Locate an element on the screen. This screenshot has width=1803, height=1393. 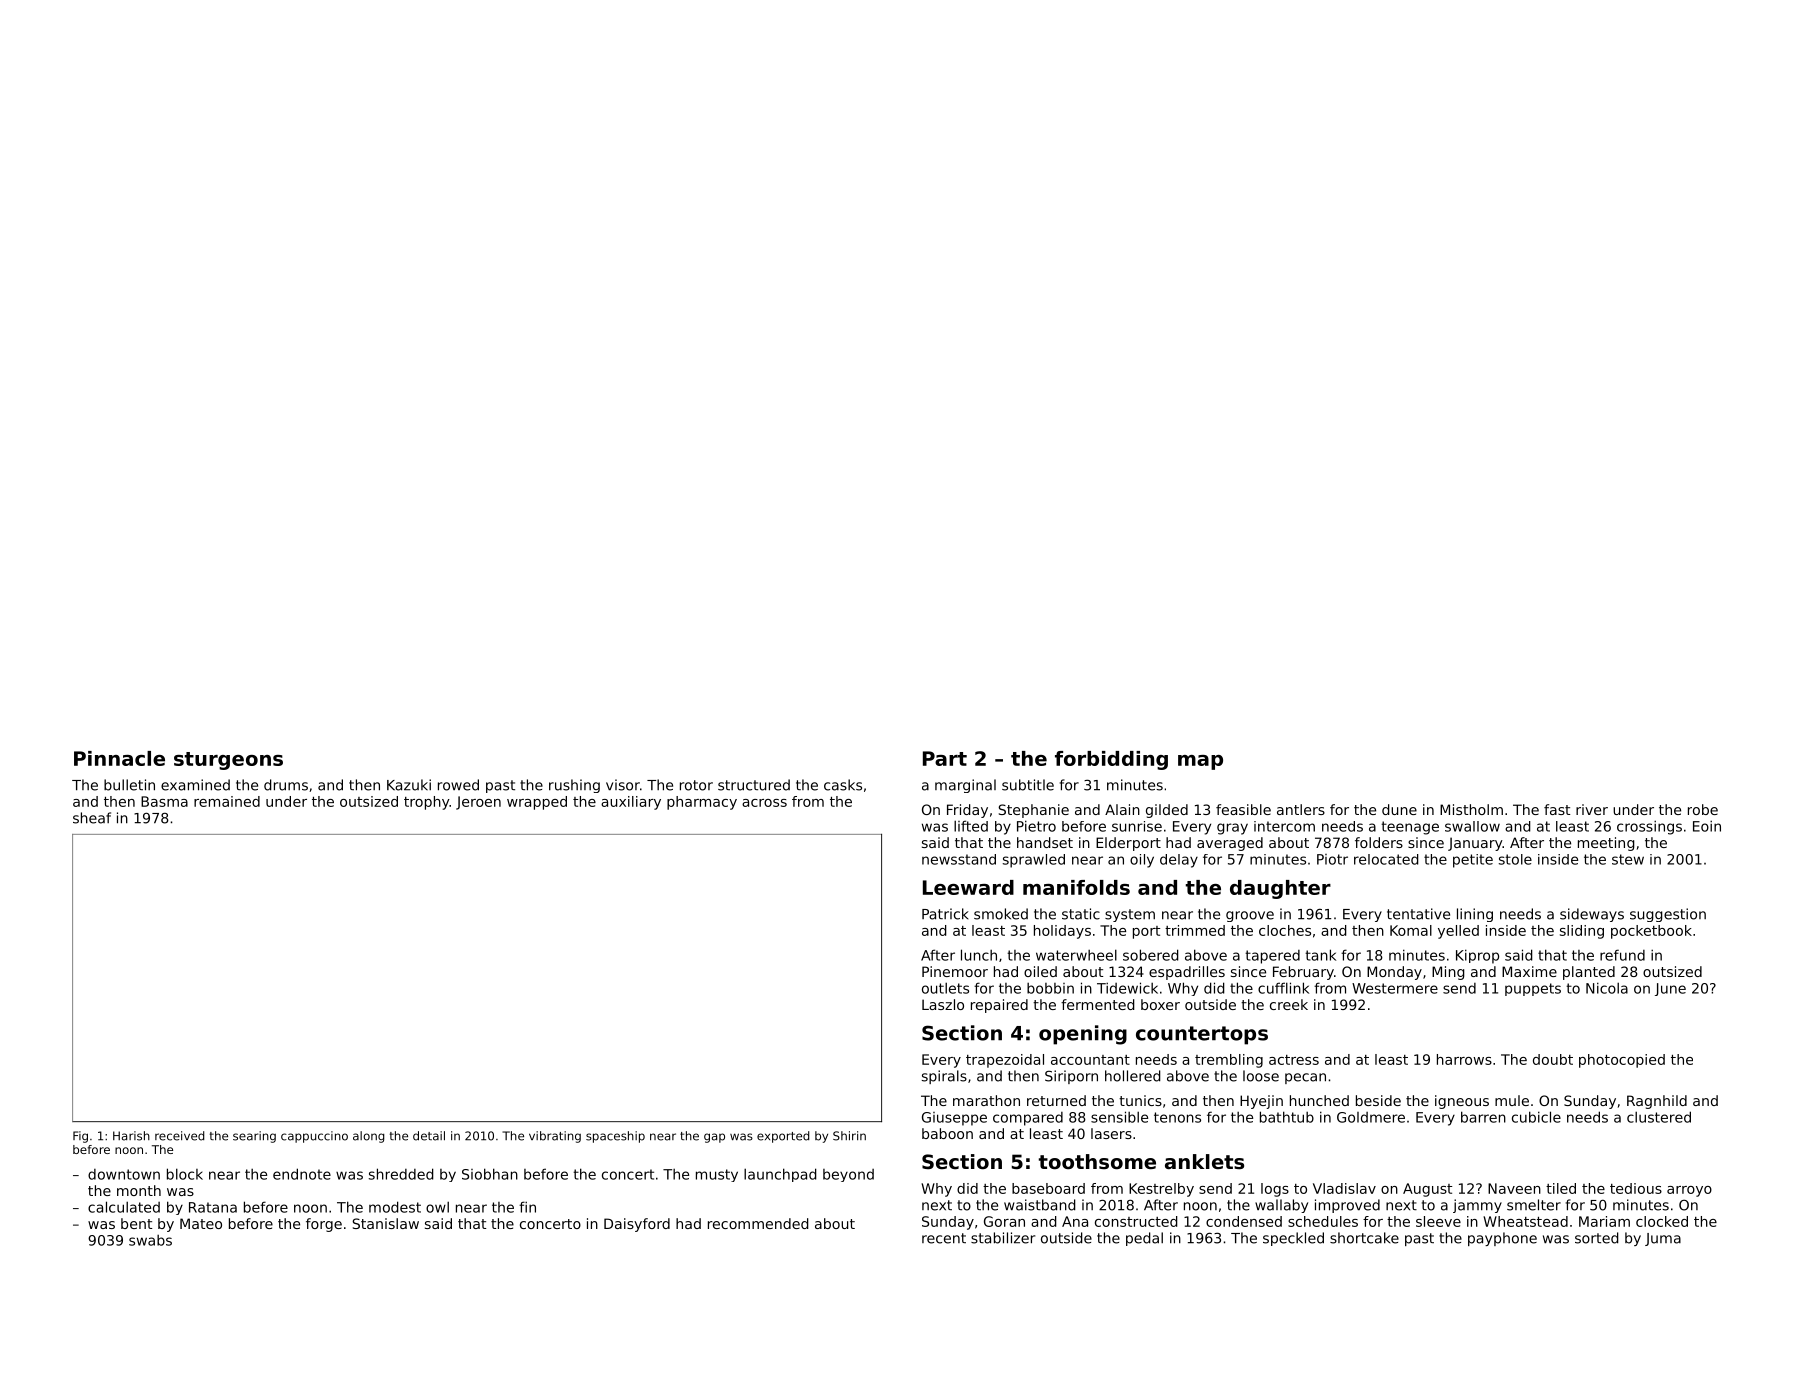
lining is located at coordinates (1475, 915).
